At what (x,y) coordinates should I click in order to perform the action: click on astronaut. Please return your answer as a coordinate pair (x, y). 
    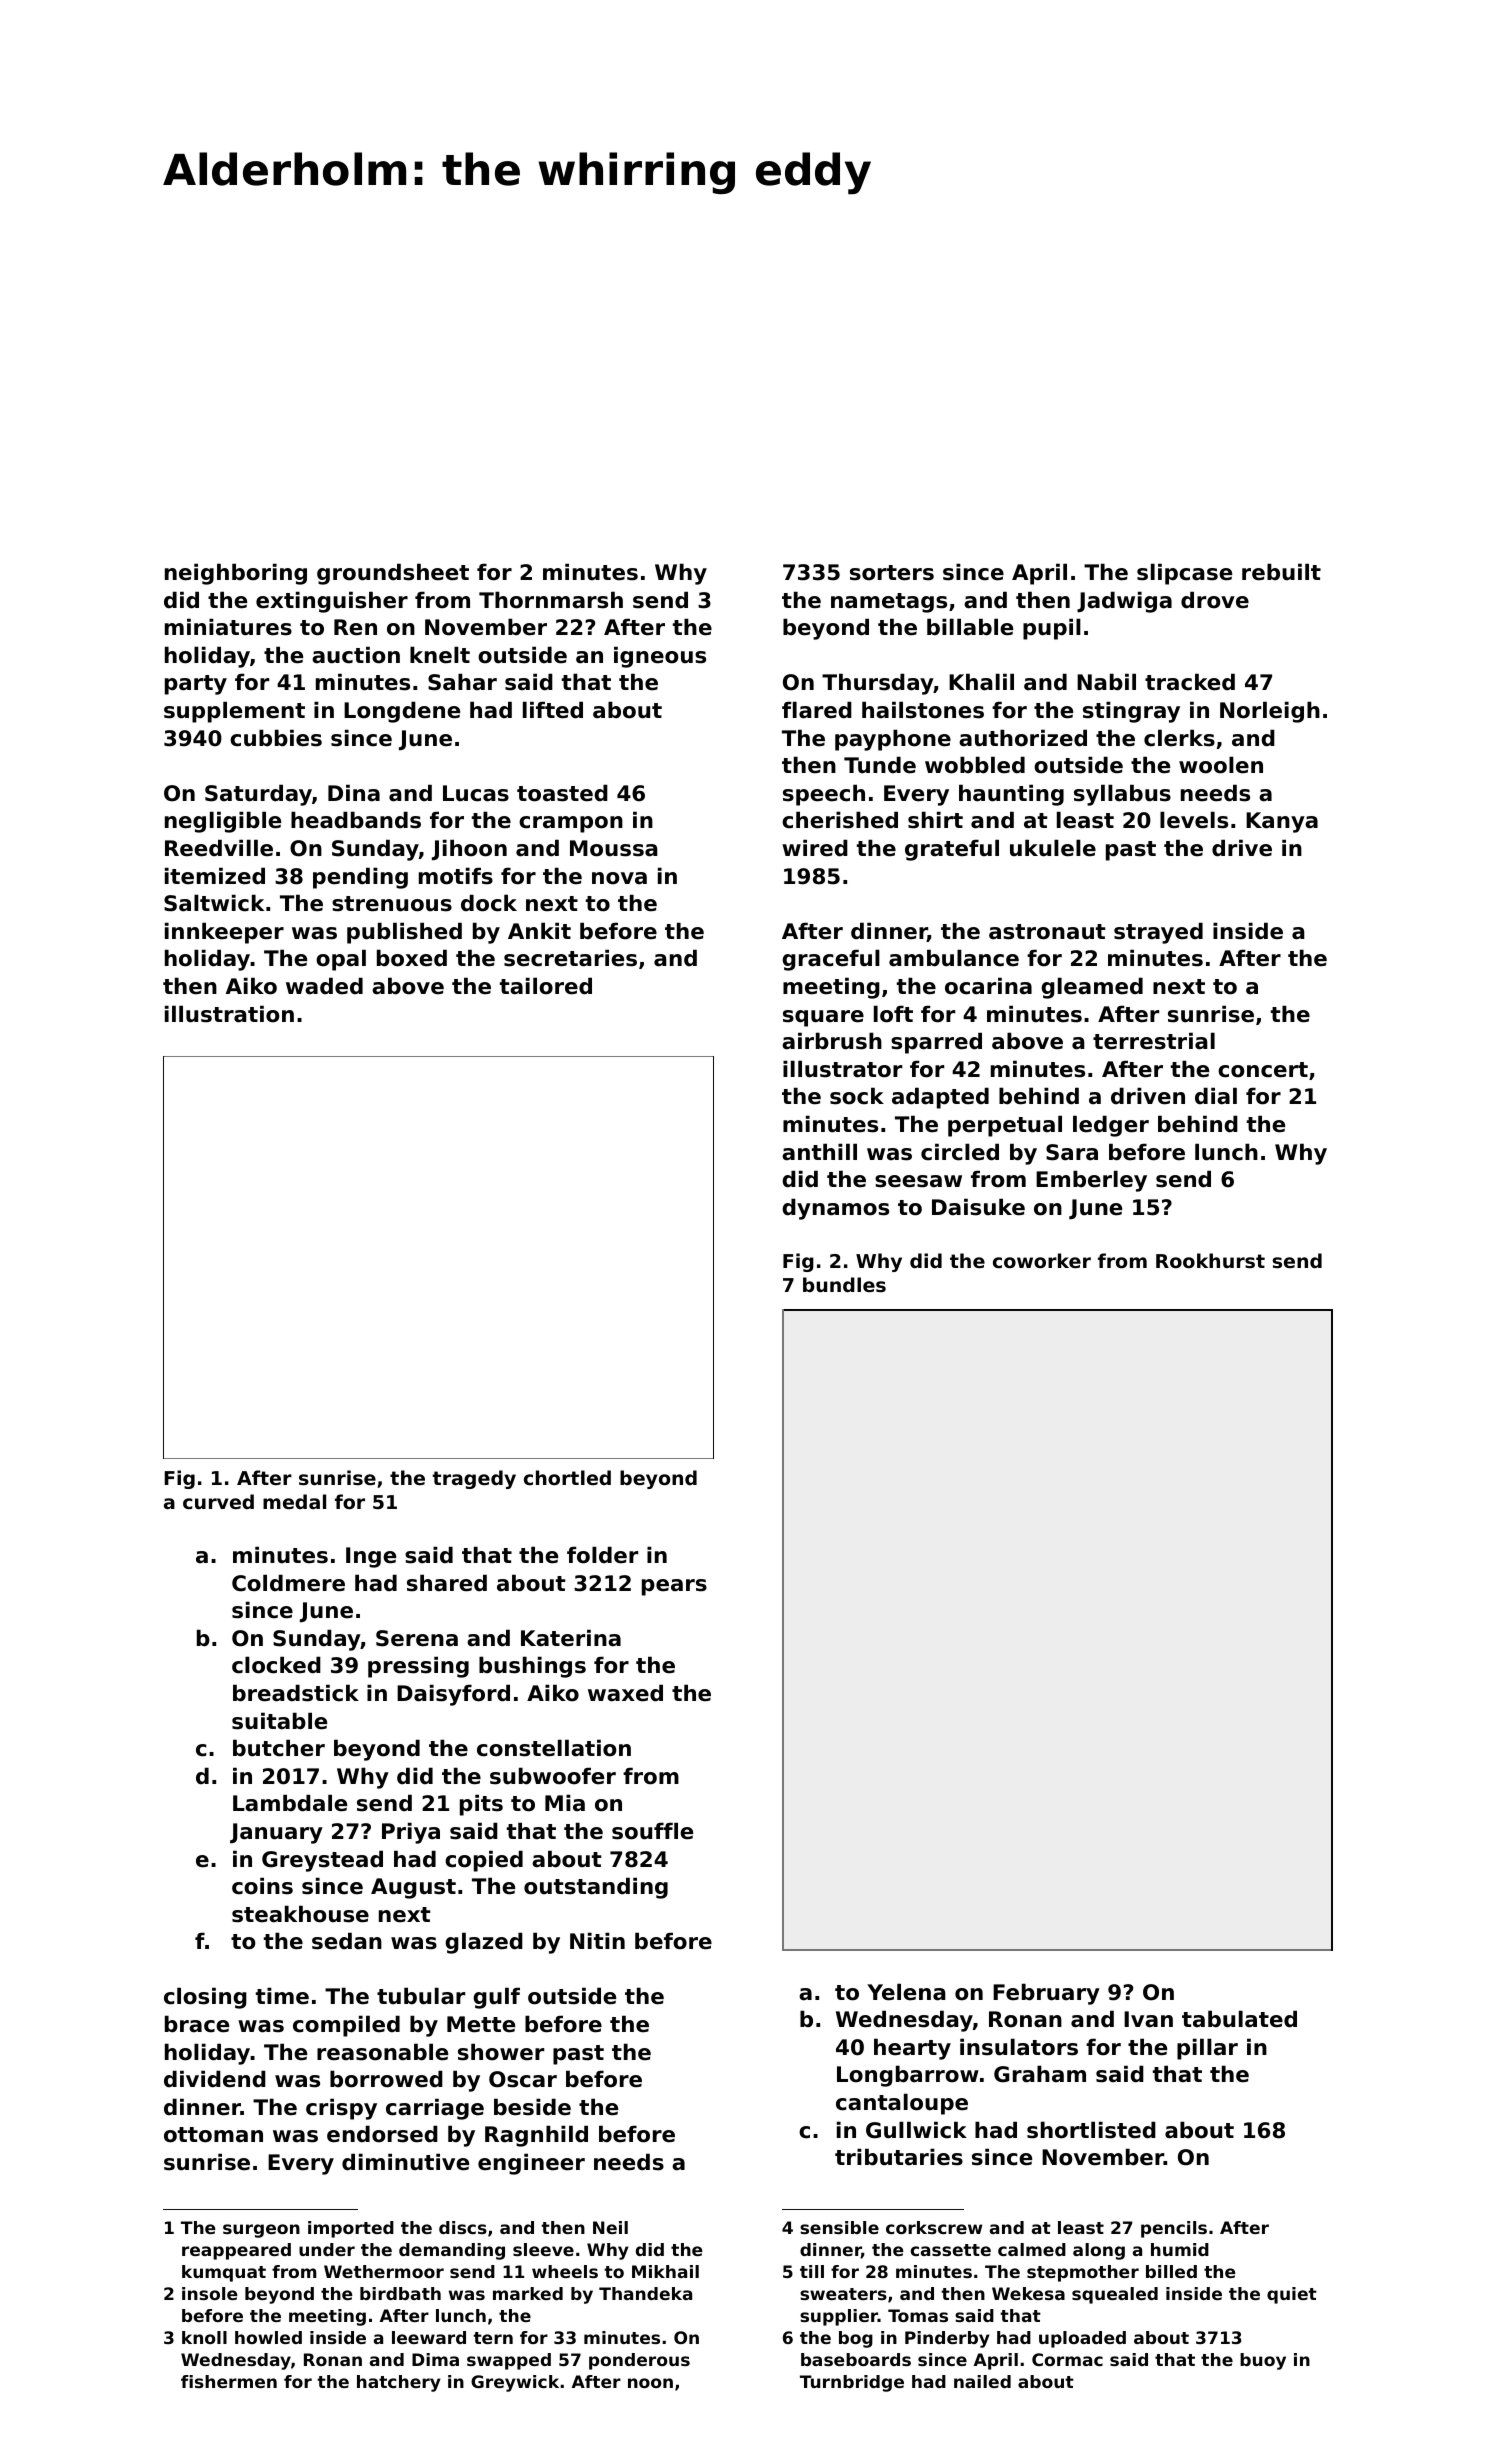
    Looking at the image, I should click on (1047, 932).
